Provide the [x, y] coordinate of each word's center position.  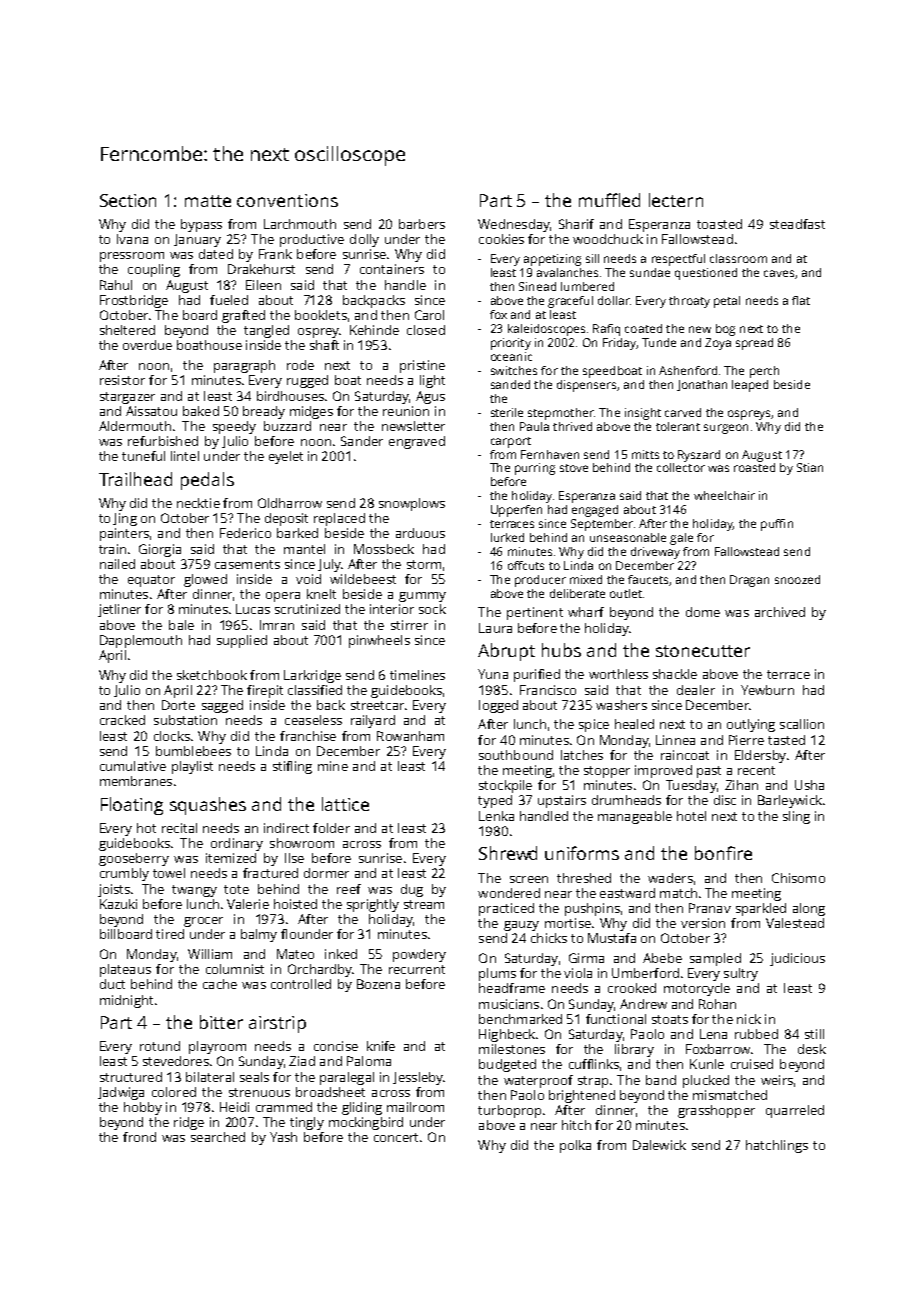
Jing [125, 519]
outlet [626, 593]
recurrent [417, 969]
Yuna [493, 674]
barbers [422, 224]
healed [634, 724]
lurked [507, 537]
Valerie [248, 904]
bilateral [210, 1077]
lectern [676, 200]
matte [208, 201]
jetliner [119, 610]
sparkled [761, 909]
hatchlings [777, 1146]
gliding [362, 1108]
